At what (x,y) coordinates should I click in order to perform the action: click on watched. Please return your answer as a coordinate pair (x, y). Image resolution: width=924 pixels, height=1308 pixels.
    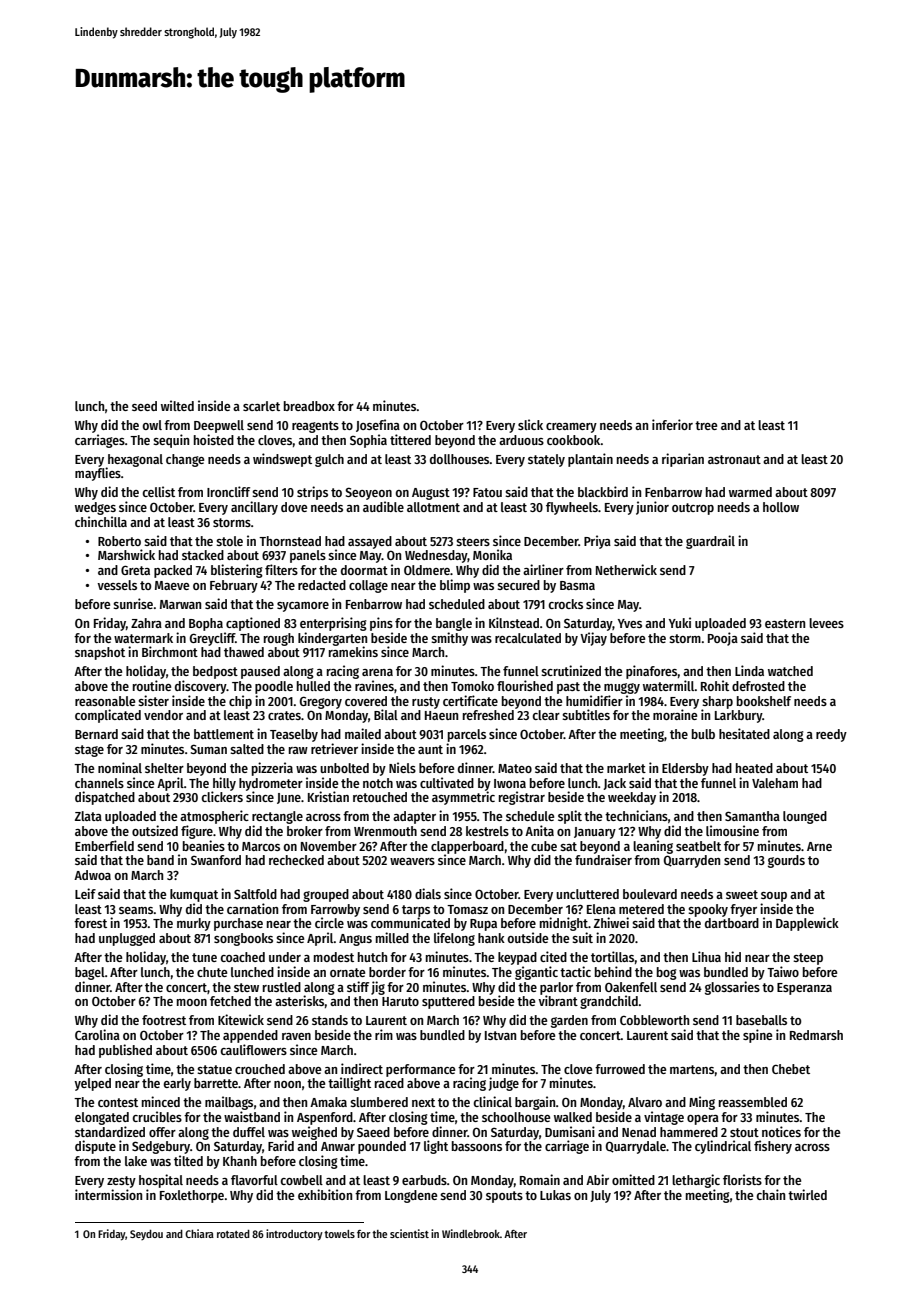
    Looking at the image, I should click on (790, 671).
